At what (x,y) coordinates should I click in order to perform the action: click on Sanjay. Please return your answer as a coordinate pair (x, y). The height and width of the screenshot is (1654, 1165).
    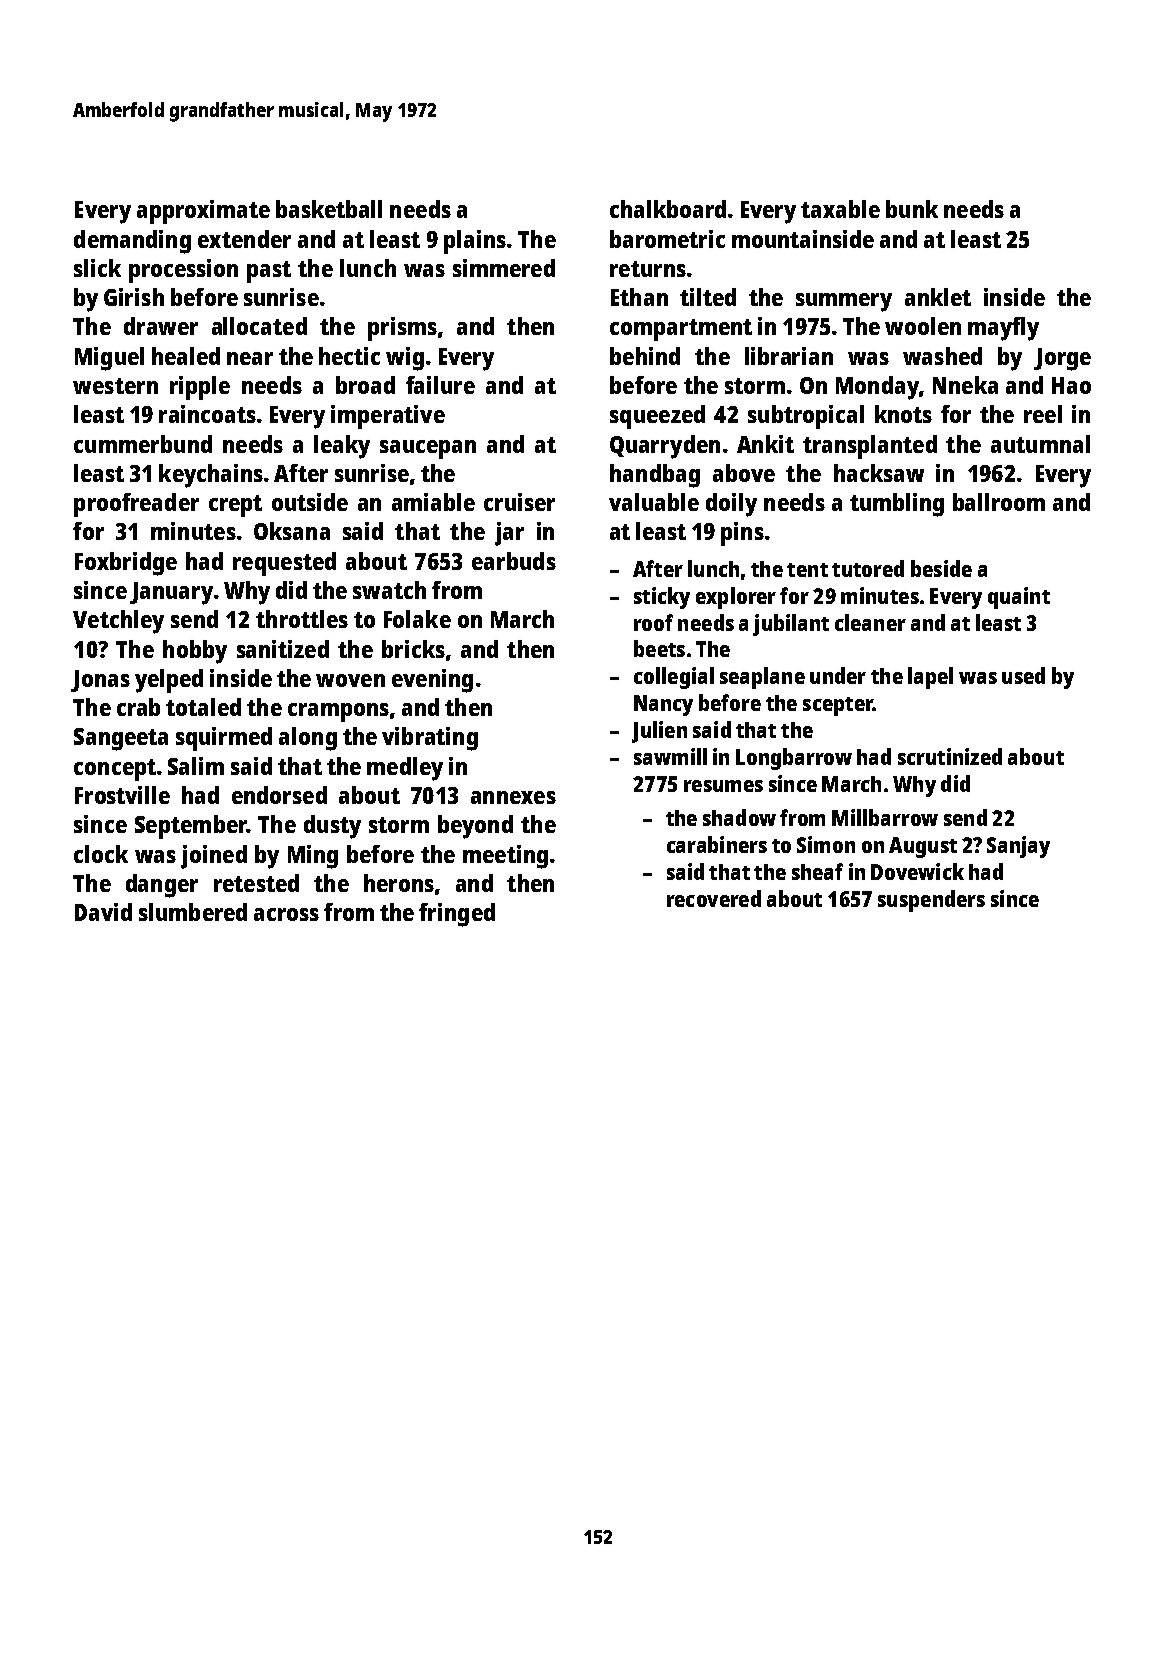
    Looking at the image, I should click on (1018, 847).
